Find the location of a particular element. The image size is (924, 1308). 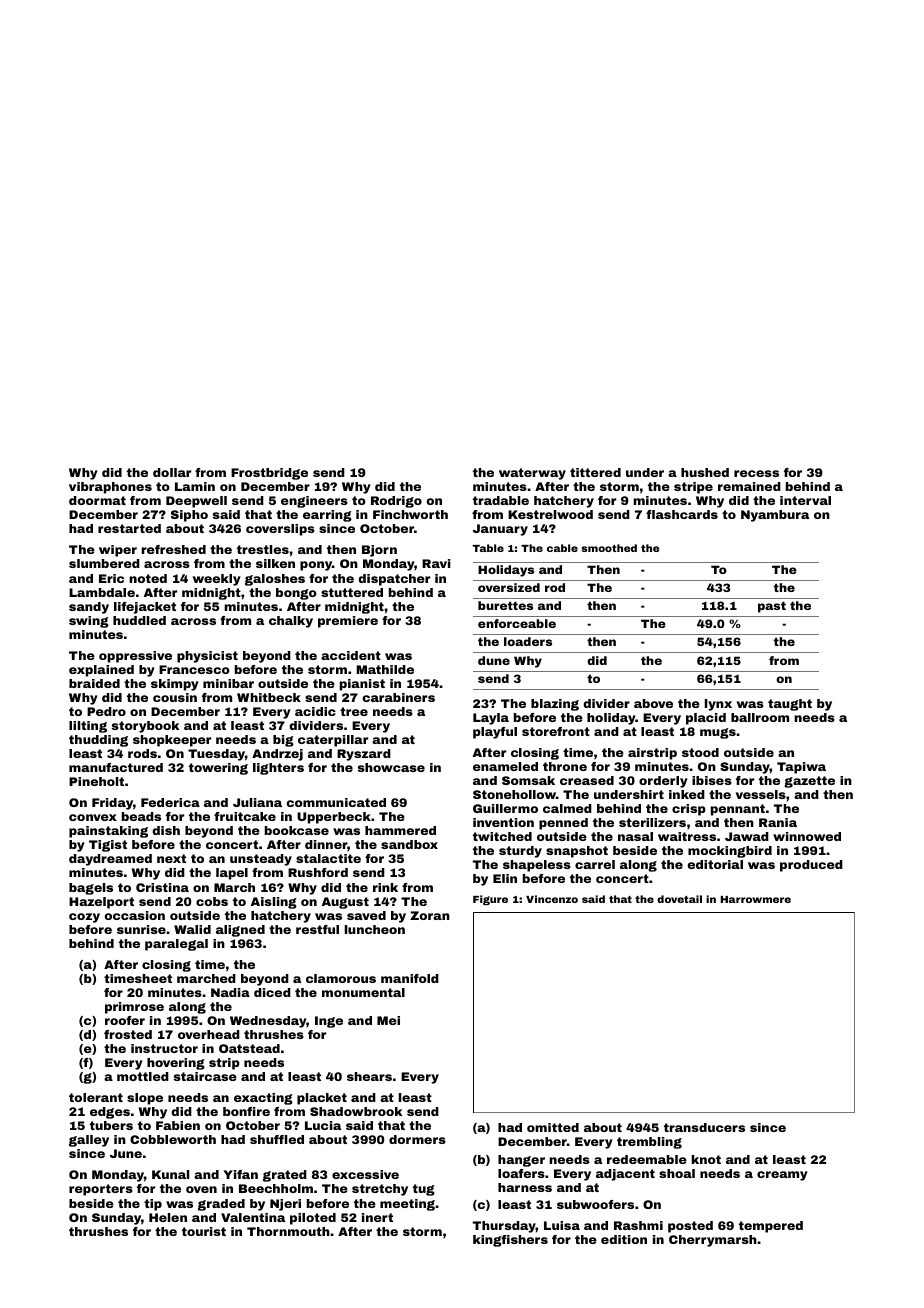

vibraphones is located at coordinates (110, 488).
